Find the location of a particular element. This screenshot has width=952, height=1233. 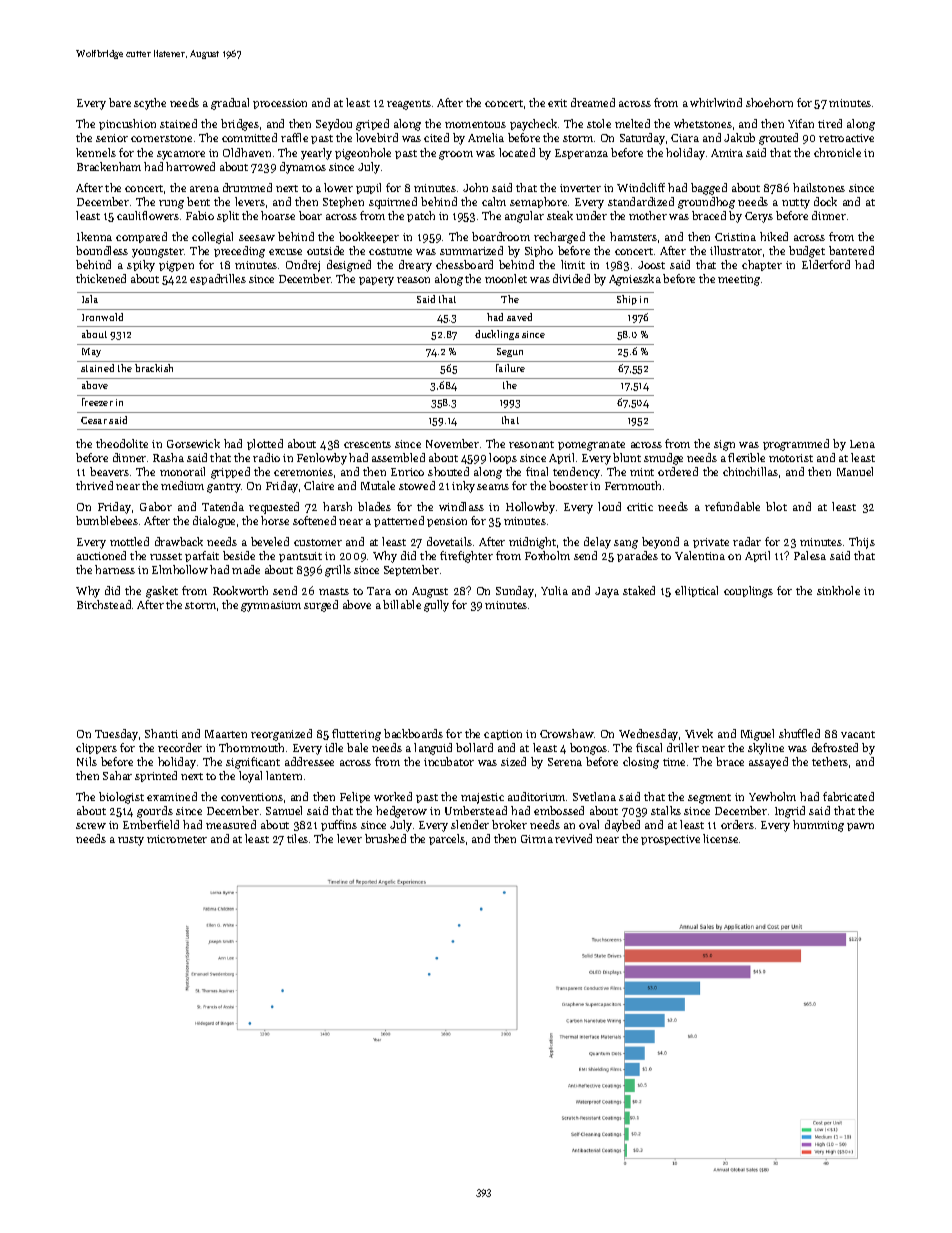

meeting is located at coordinates (739, 280).
